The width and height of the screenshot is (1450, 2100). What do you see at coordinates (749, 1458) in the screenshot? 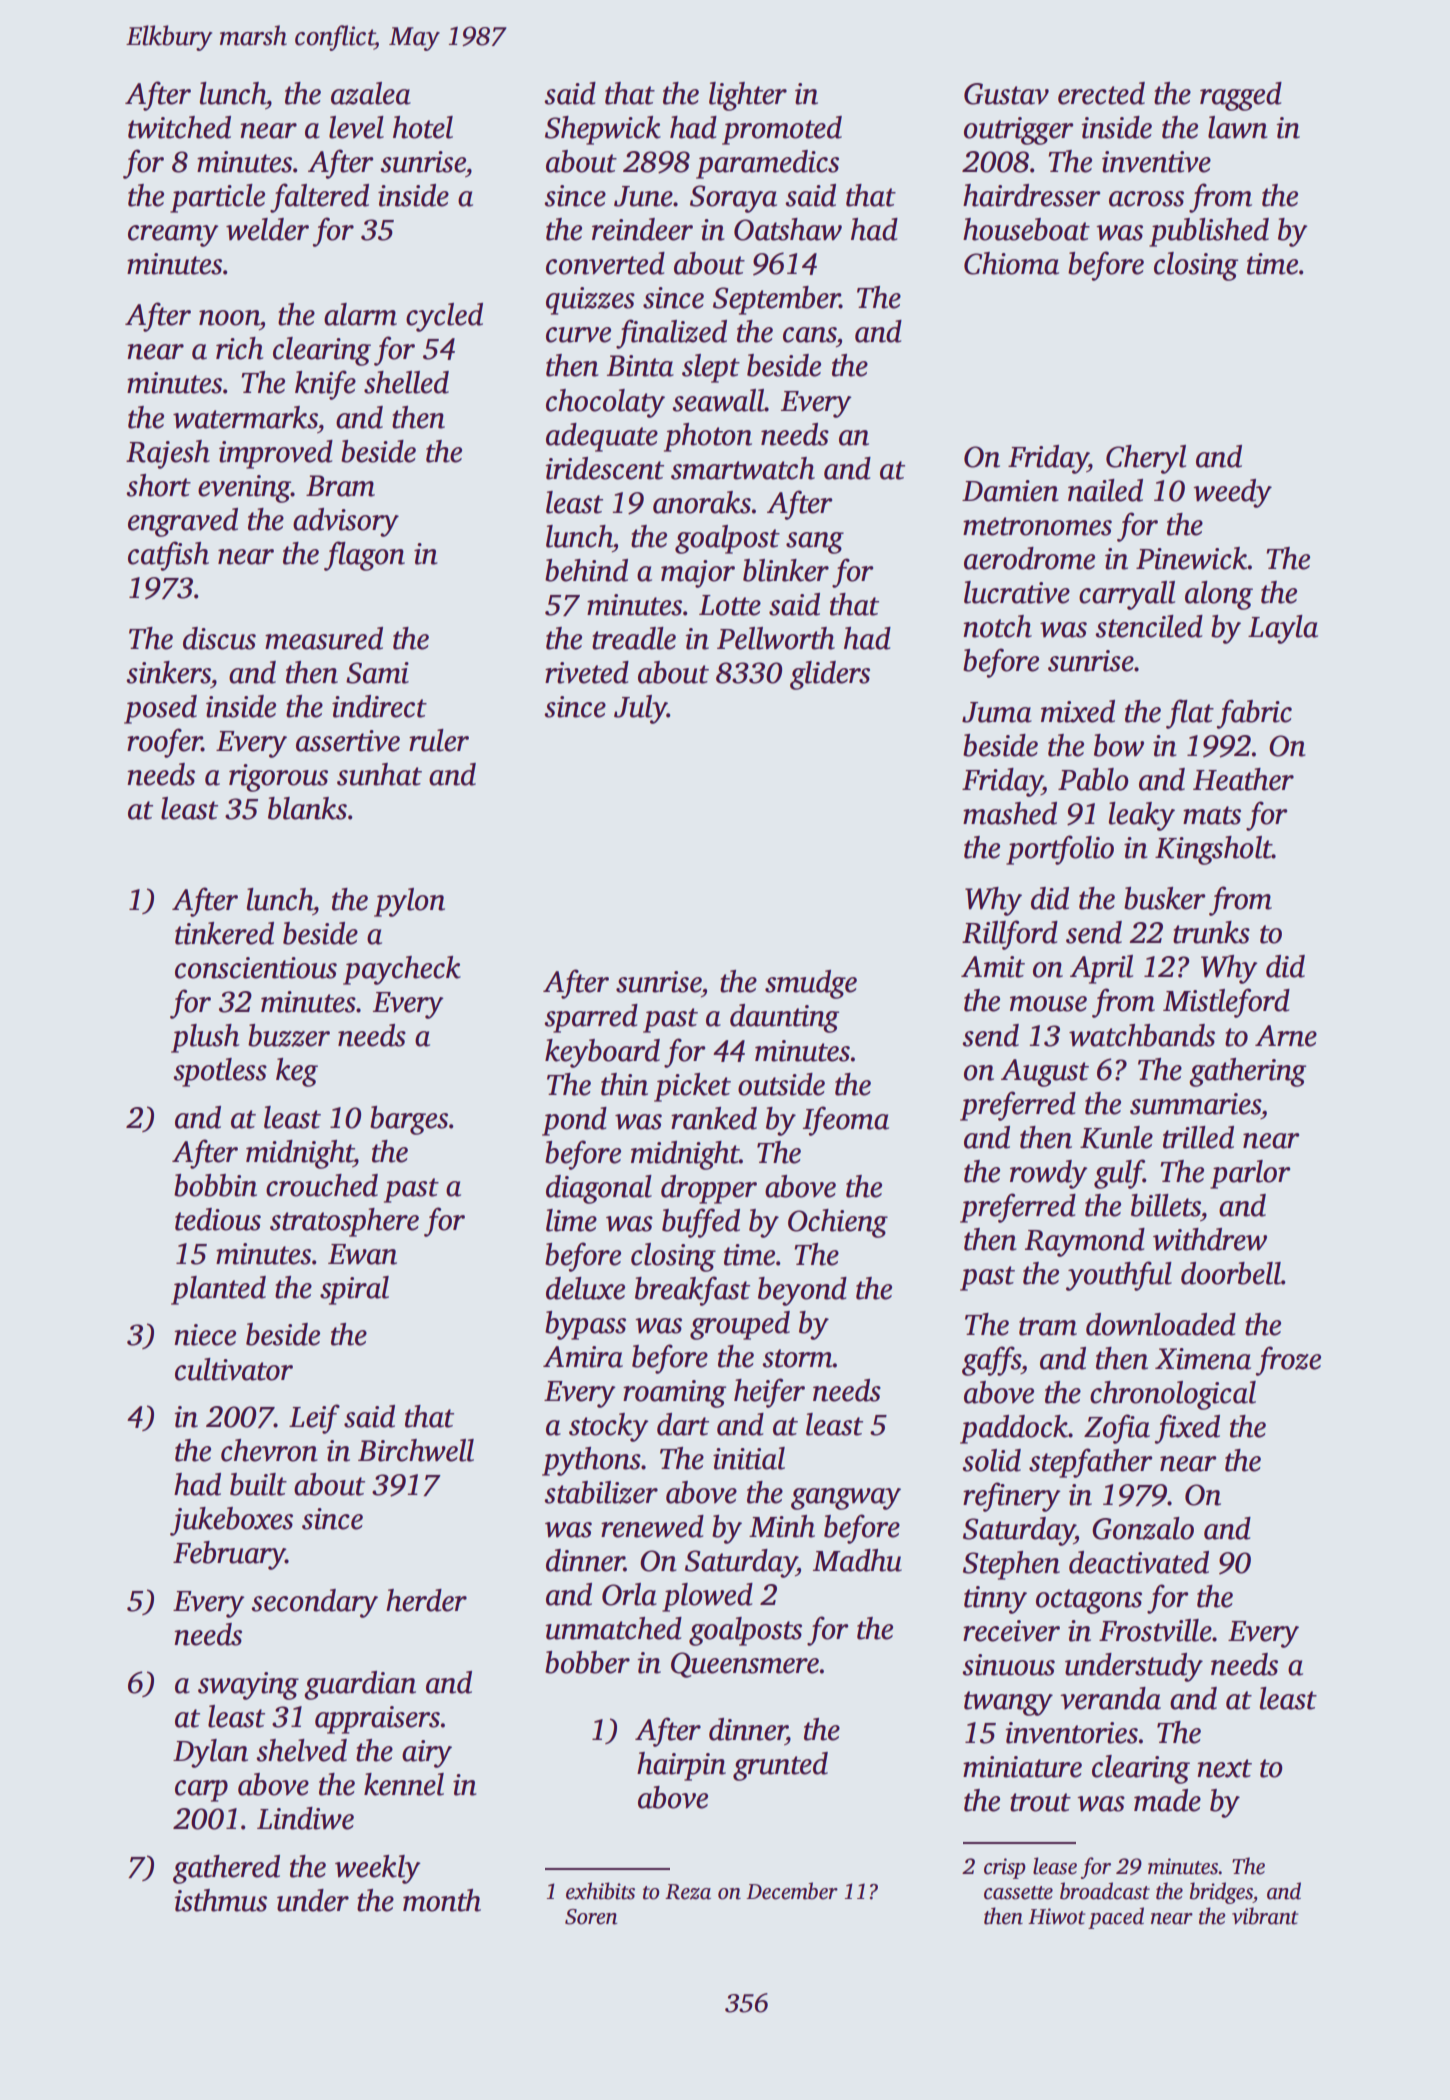
I see `initial` at bounding box center [749, 1458].
